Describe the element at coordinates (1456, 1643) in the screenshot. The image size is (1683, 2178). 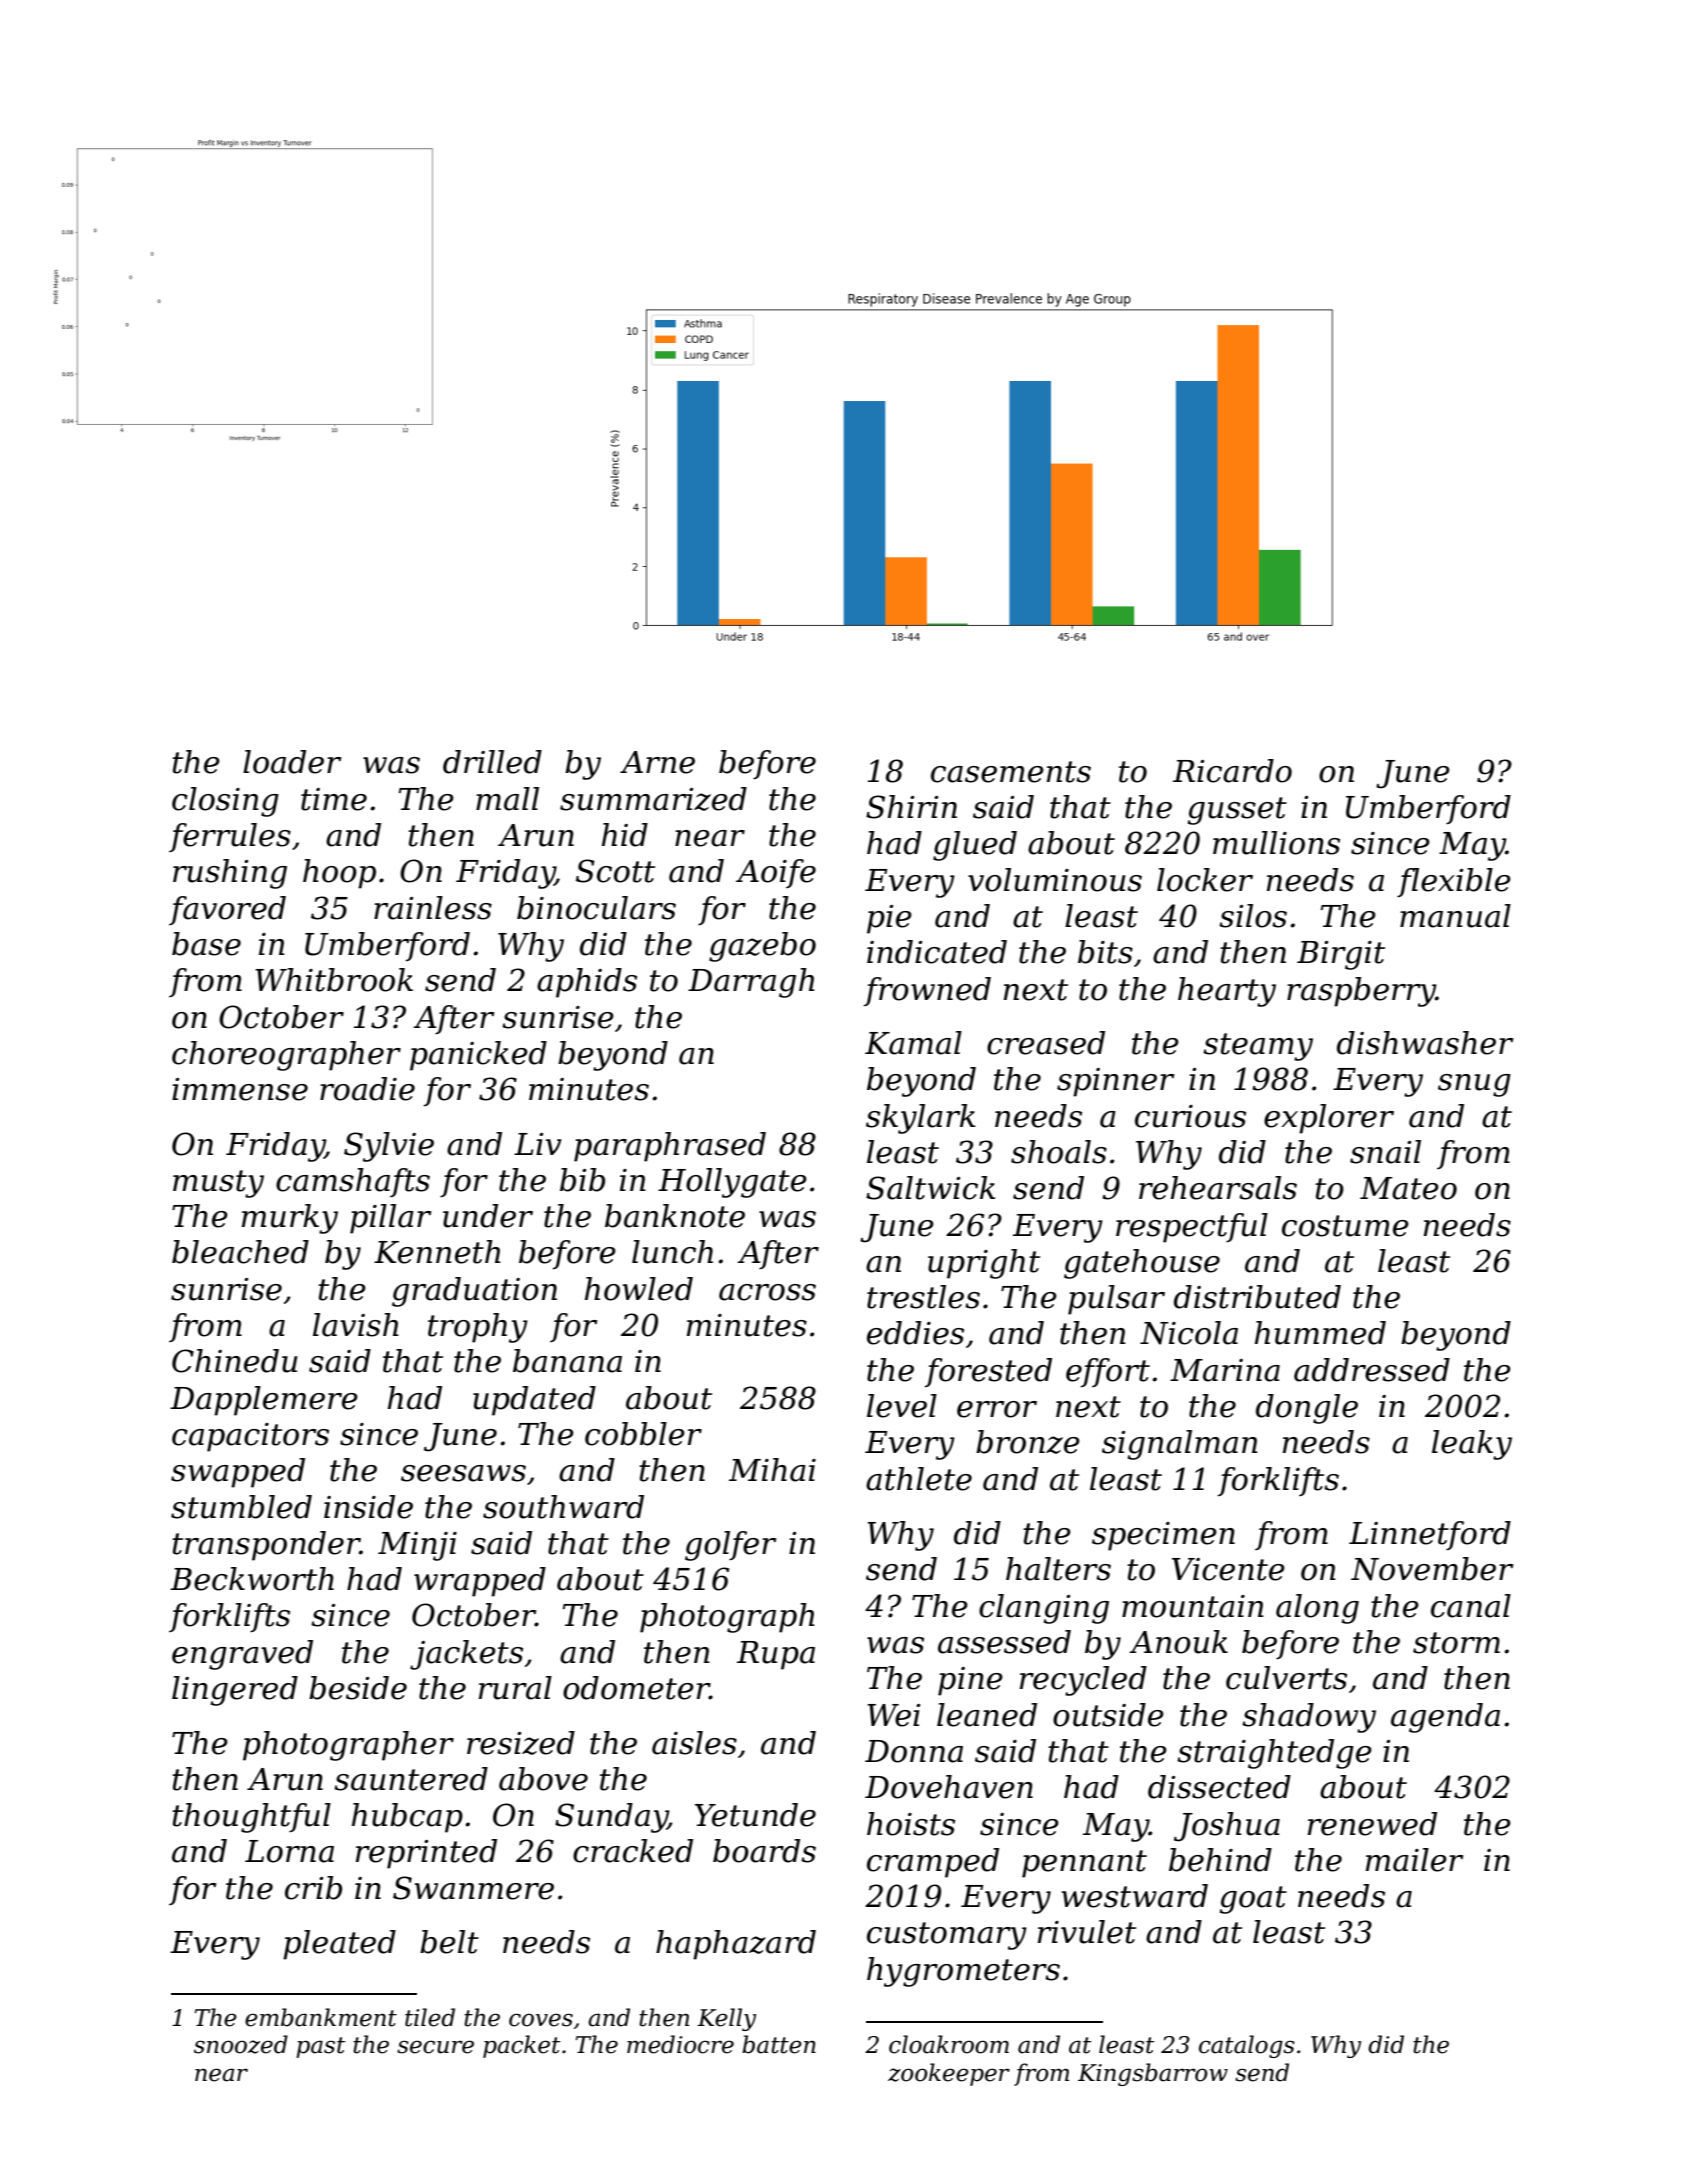
I see `storm` at that location.
